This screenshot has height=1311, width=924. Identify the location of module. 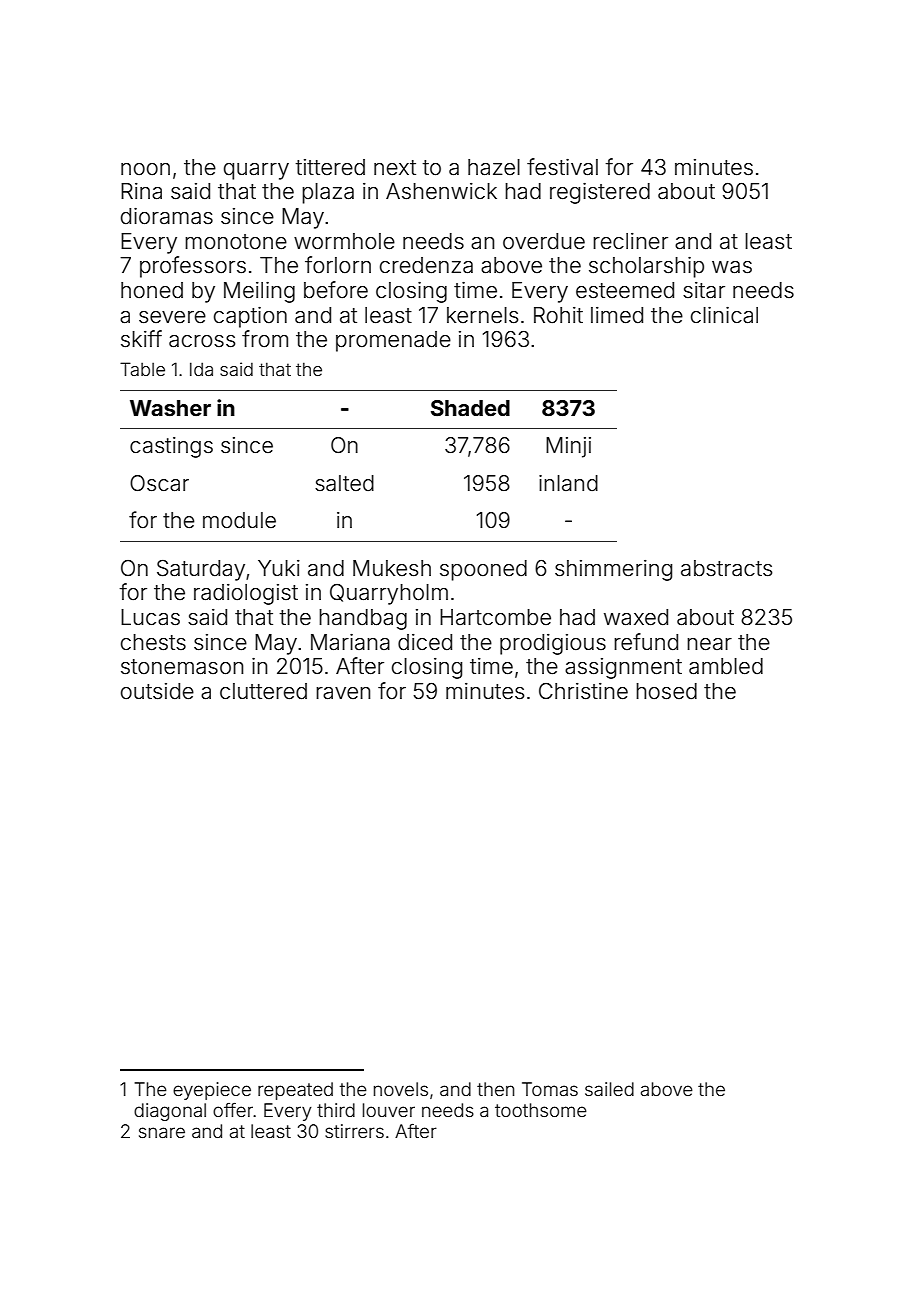
(239, 520).
